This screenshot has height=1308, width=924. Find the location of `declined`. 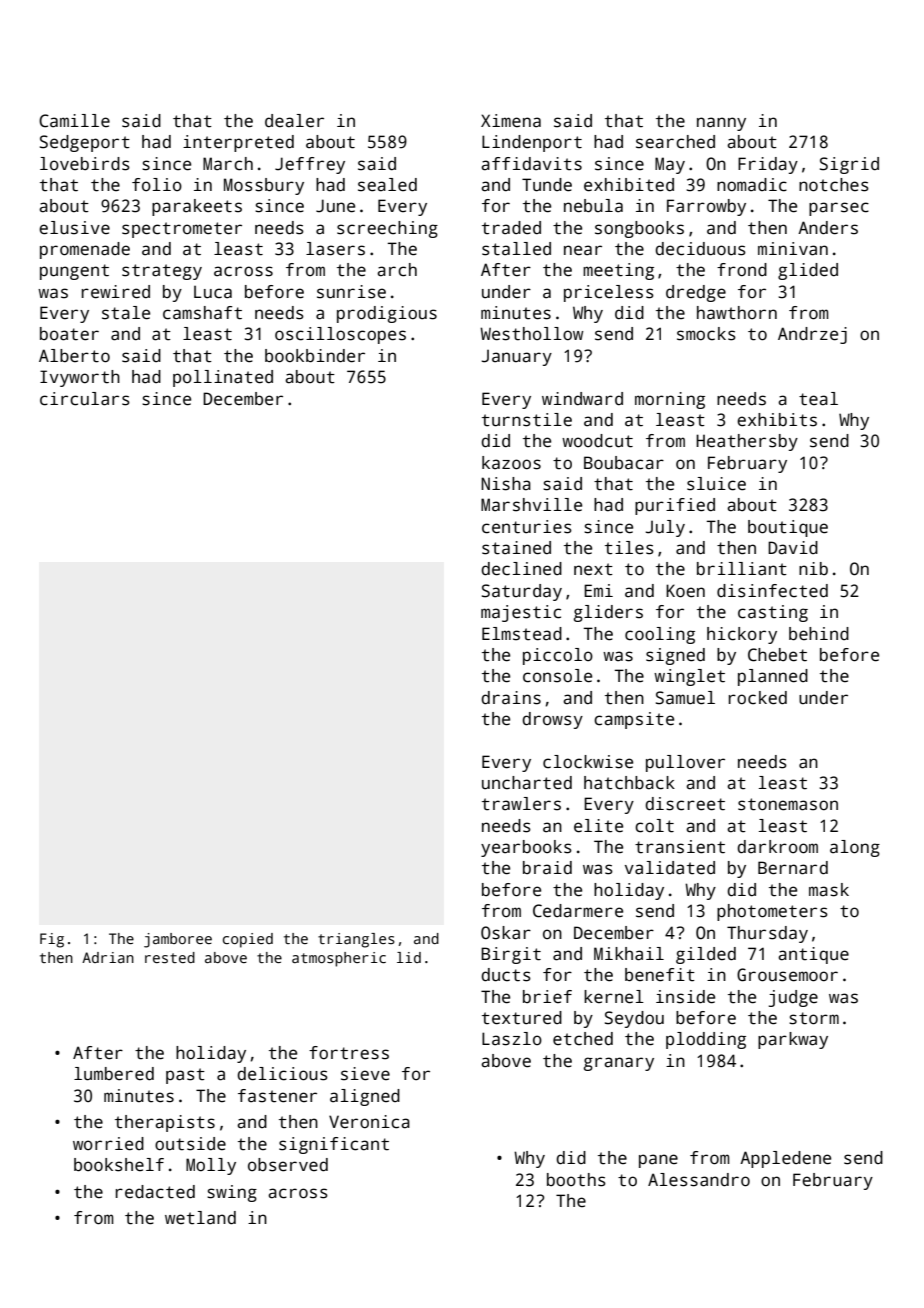

declined is located at coordinates (521, 569).
